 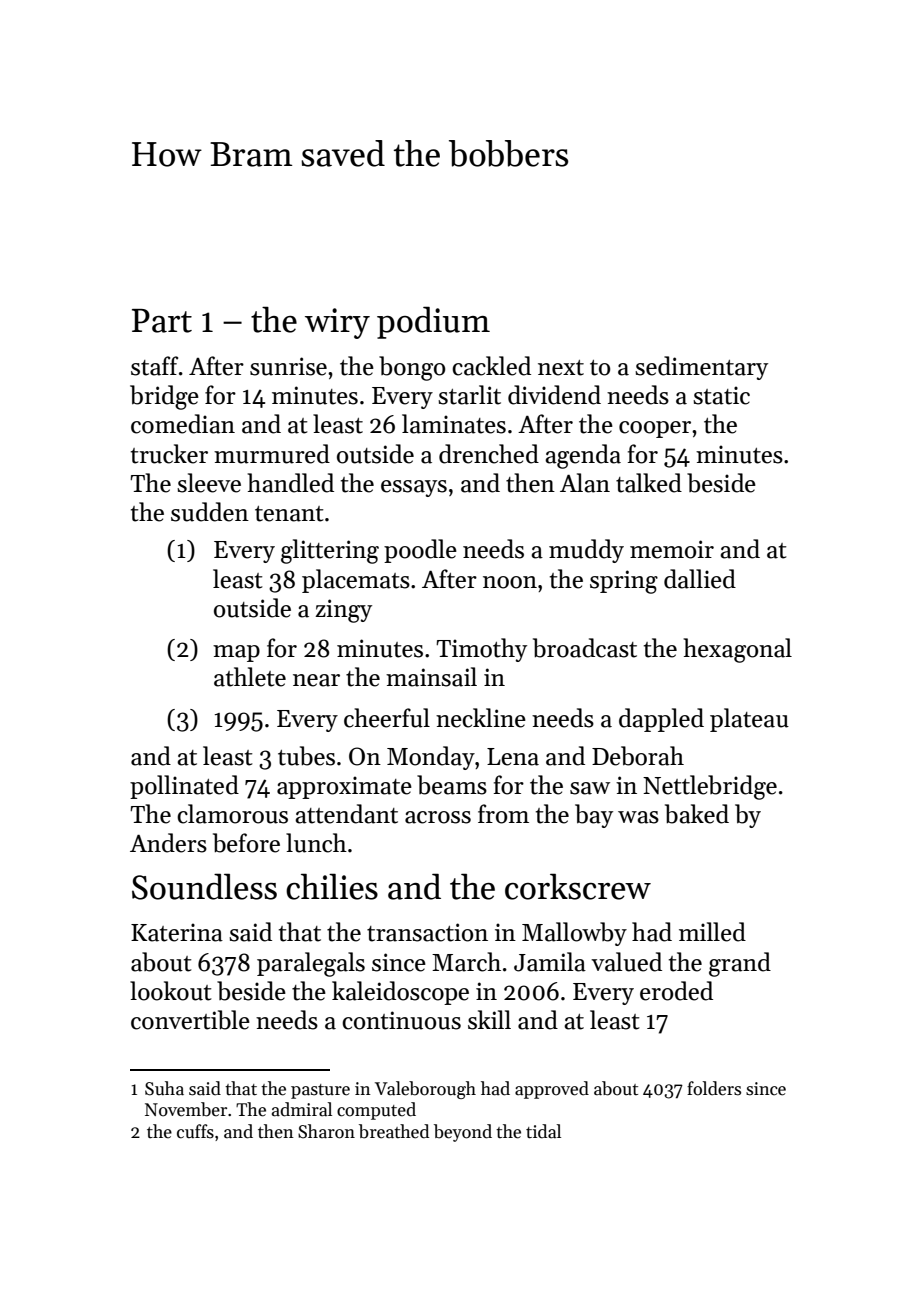 What do you see at coordinates (164, 1088) in the screenshot?
I see `Suha` at bounding box center [164, 1088].
